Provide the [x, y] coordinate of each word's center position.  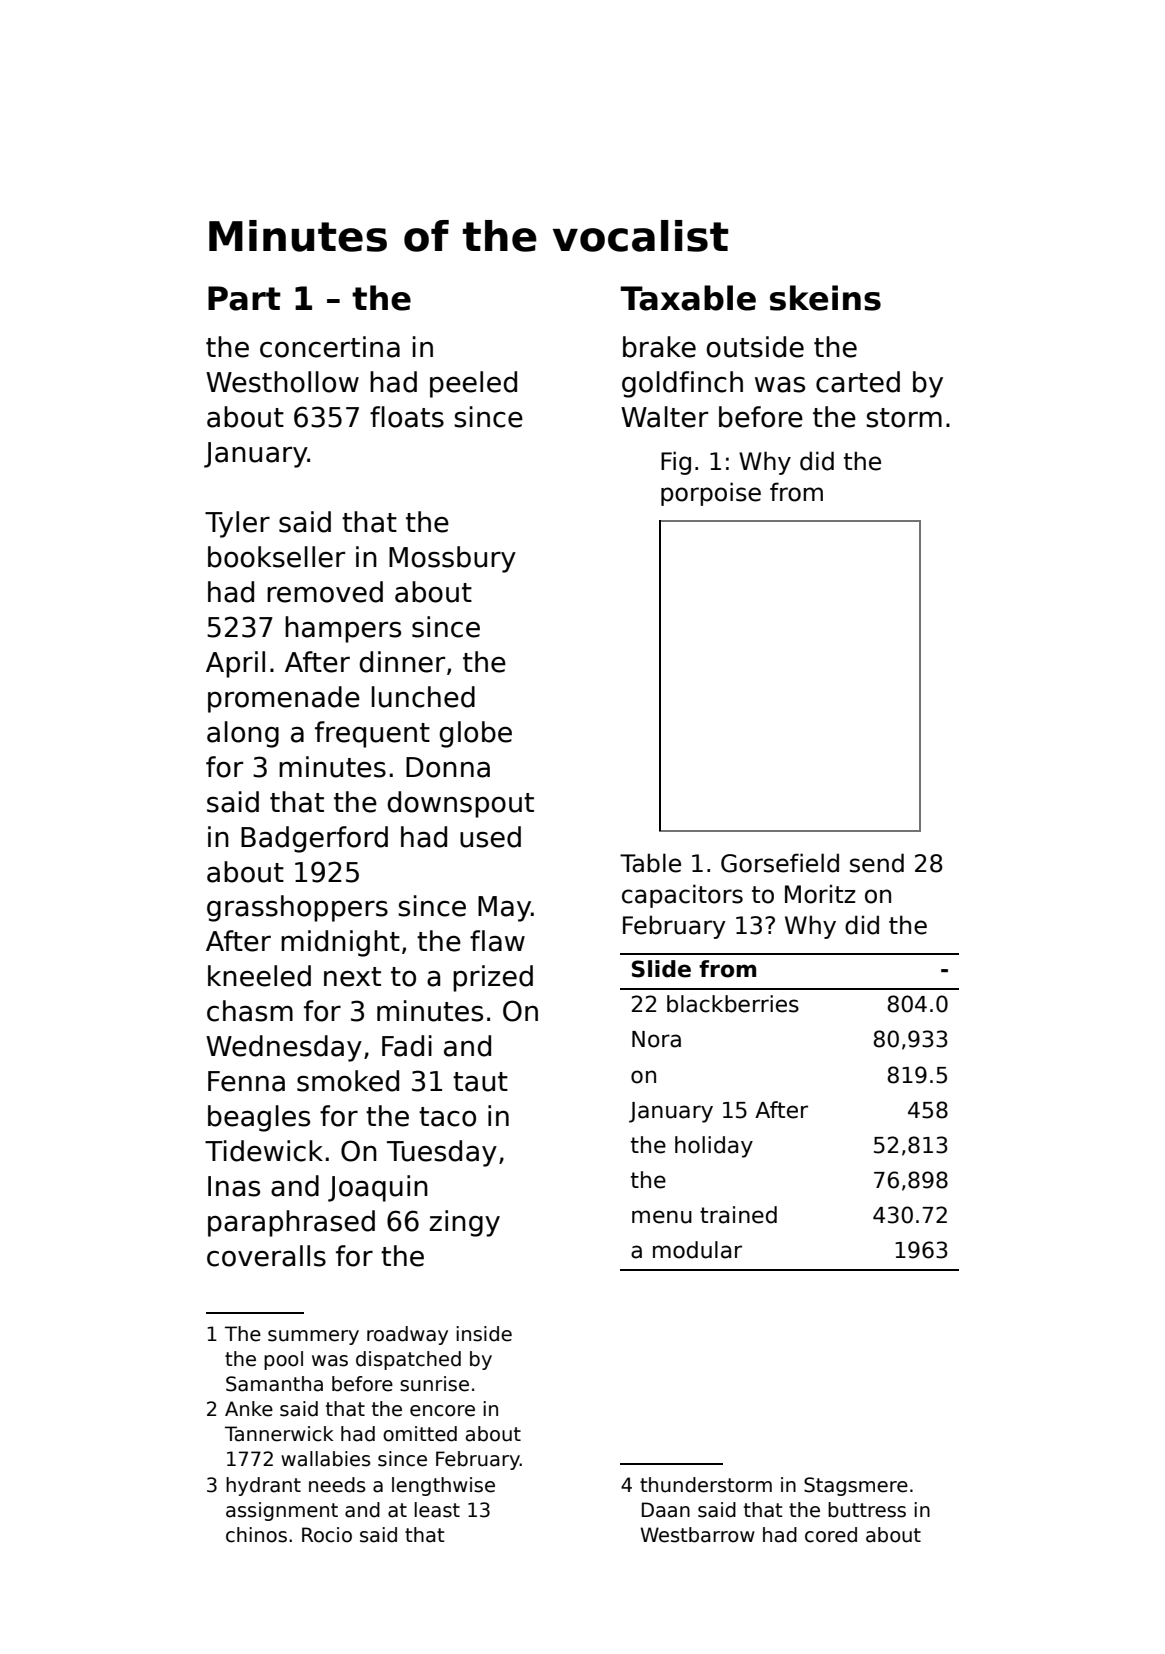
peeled [473, 384]
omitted [420, 1434]
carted [858, 382]
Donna [448, 767]
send [877, 863]
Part [244, 298]
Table [650, 863]
